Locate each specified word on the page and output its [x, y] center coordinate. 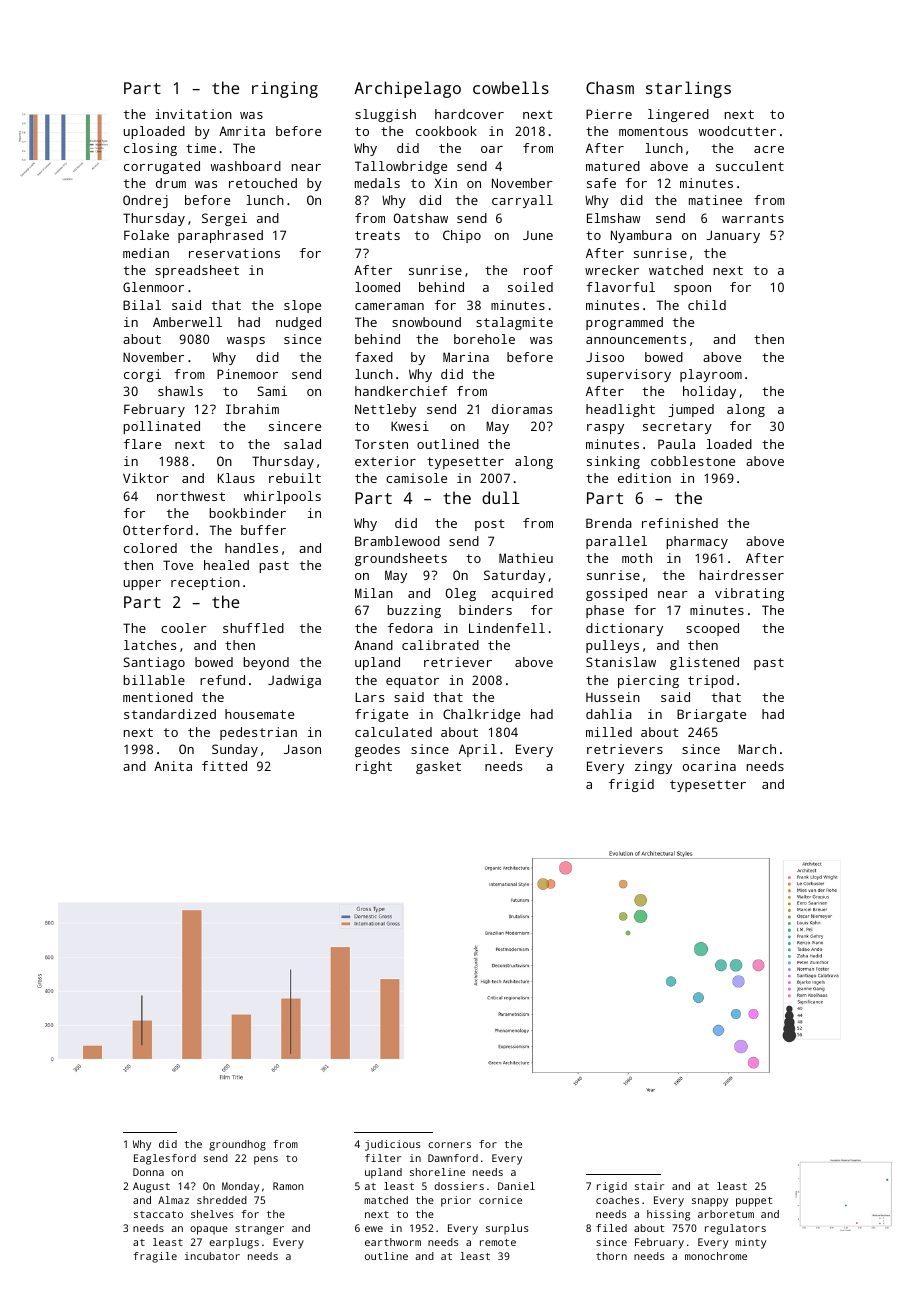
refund [222, 680]
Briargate [711, 715]
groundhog [237, 1145]
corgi [142, 375]
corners [449, 1145]
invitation [193, 114]
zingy [653, 767]
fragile [155, 1257]
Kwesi [410, 426]
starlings [688, 89]
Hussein [613, 697]
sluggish [385, 115]
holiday [709, 392]
